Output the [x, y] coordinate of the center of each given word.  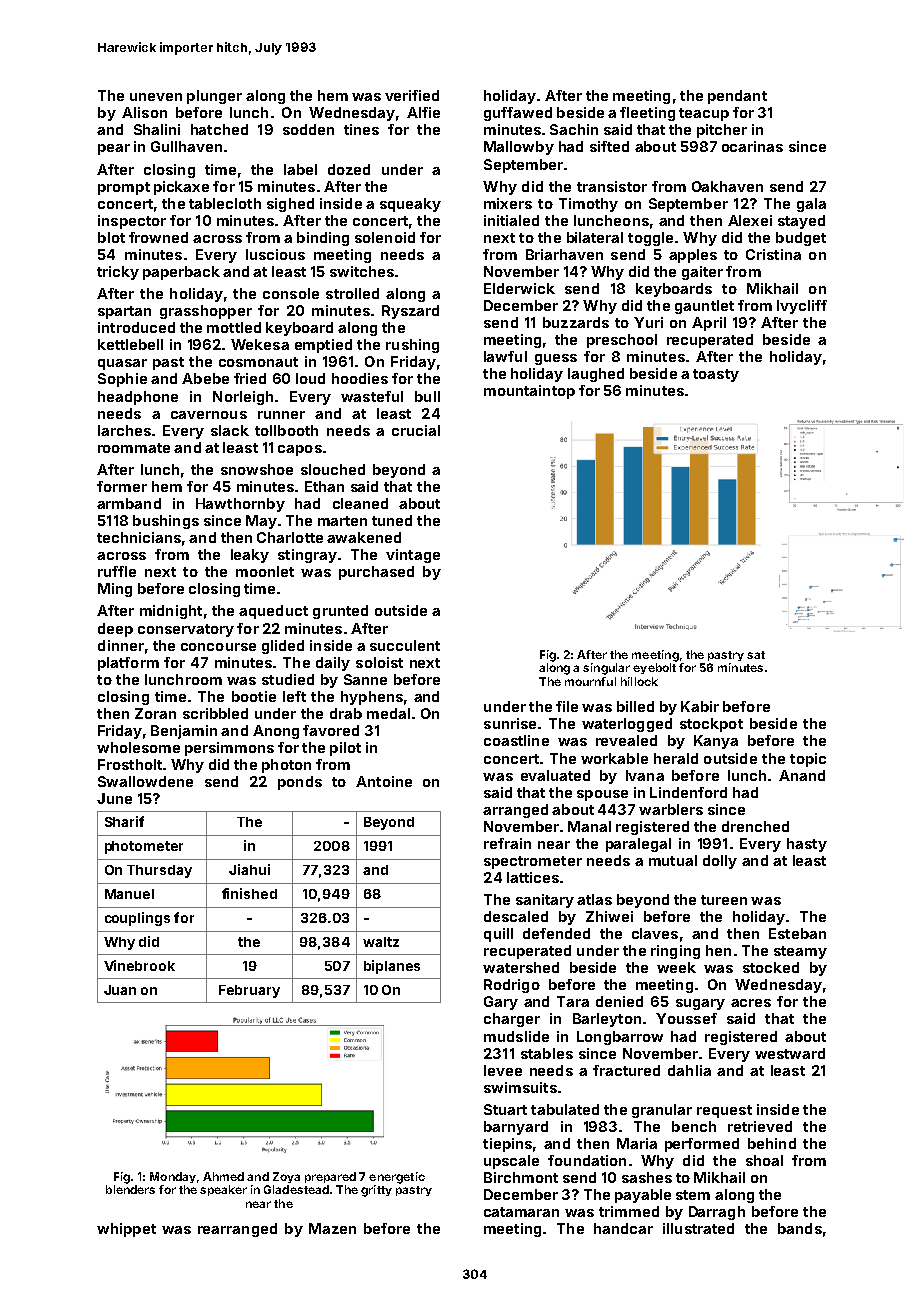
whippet [126, 1230]
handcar [623, 1228]
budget [801, 239]
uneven [156, 97]
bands [800, 1228]
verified [412, 95]
